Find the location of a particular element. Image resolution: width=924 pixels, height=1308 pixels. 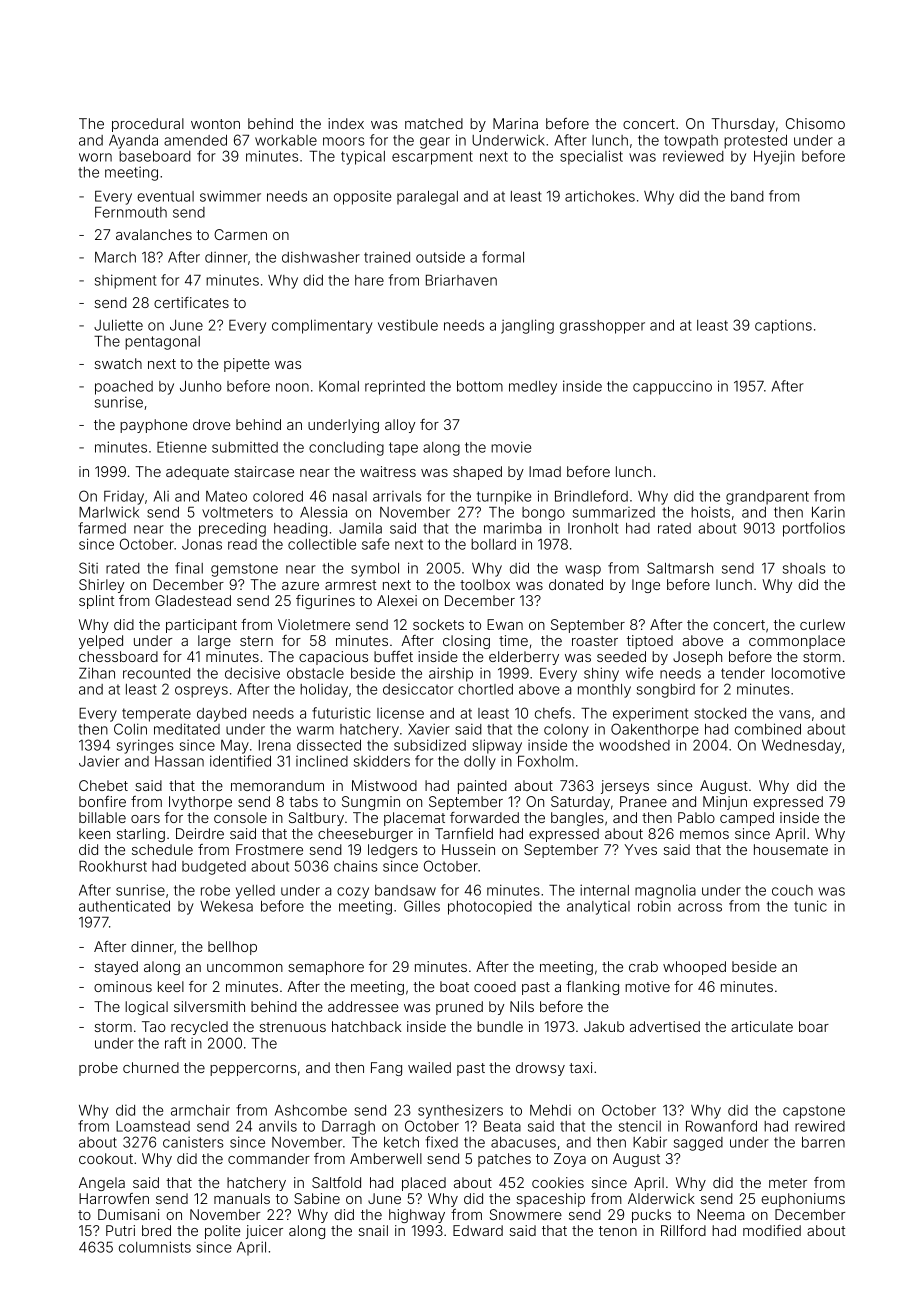

Marina is located at coordinates (515, 123).
